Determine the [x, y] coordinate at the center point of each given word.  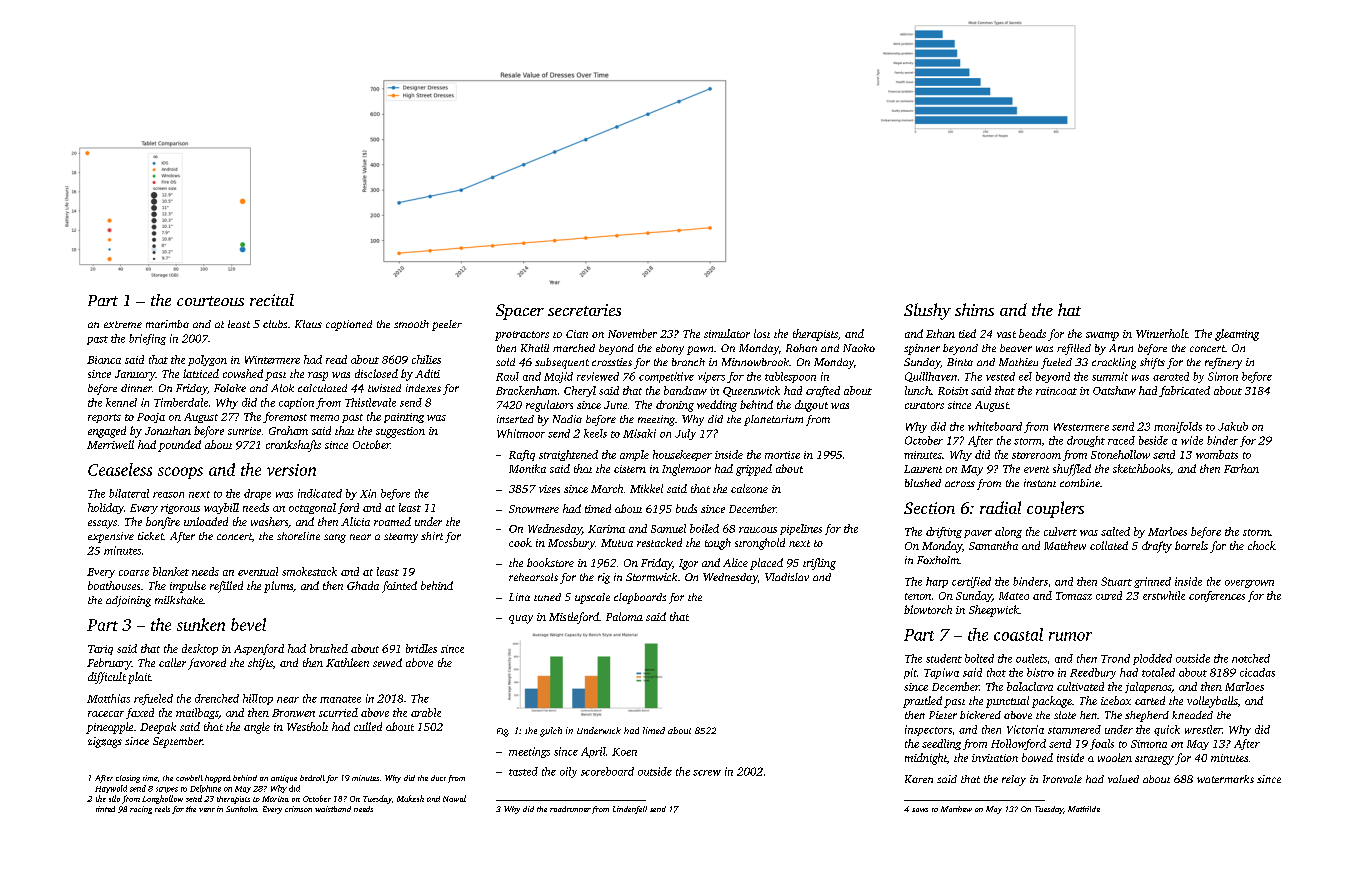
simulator [727, 333]
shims [974, 309]
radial [1000, 507]
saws [920, 810]
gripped [754, 470]
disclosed [376, 373]
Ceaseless [120, 469]
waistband [333, 809]
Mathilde [1084, 809]
